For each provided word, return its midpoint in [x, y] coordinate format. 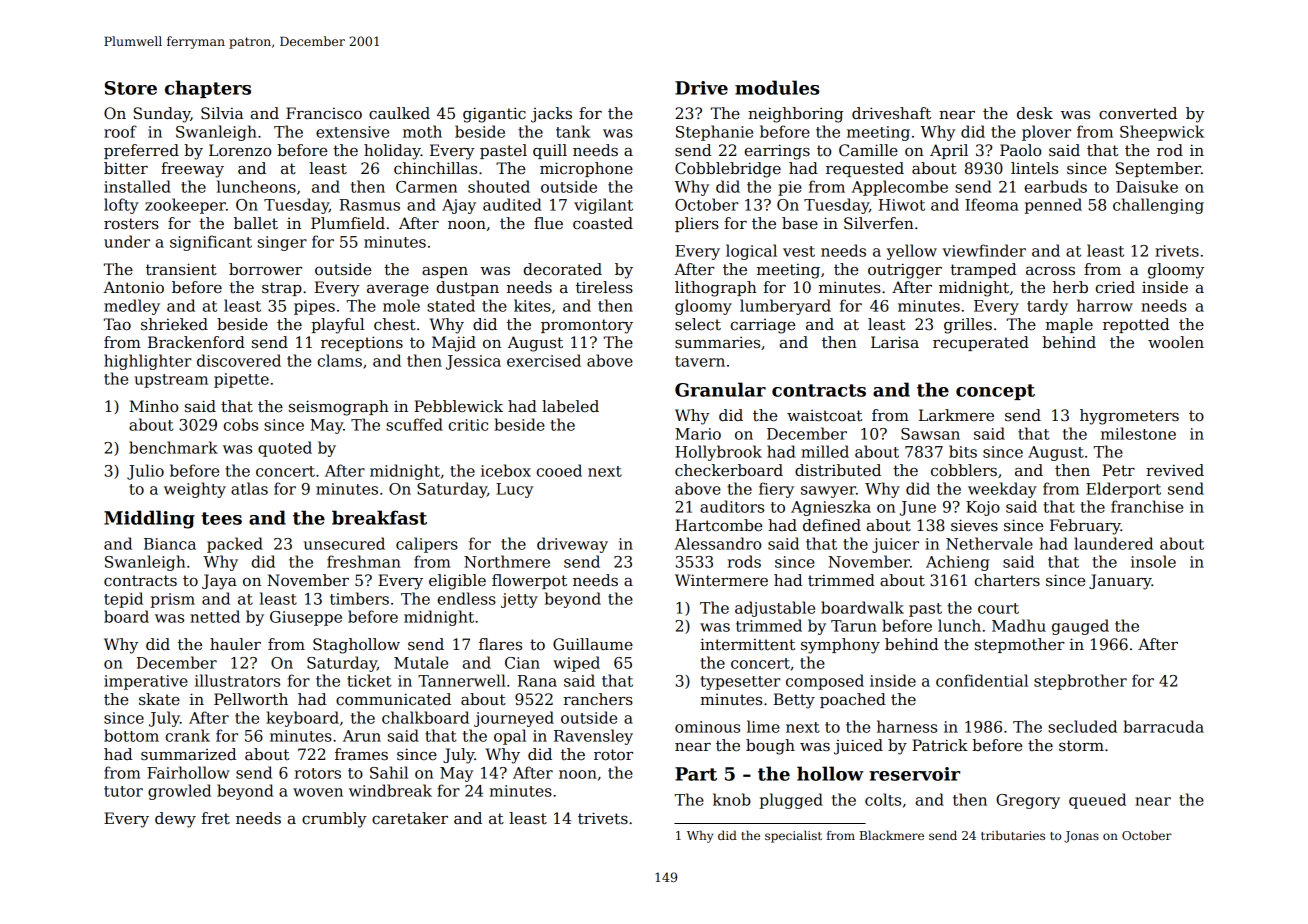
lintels [1034, 168]
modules [777, 87]
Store [131, 88]
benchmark [173, 447]
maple [1069, 325]
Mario [698, 434]
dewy [175, 820]
